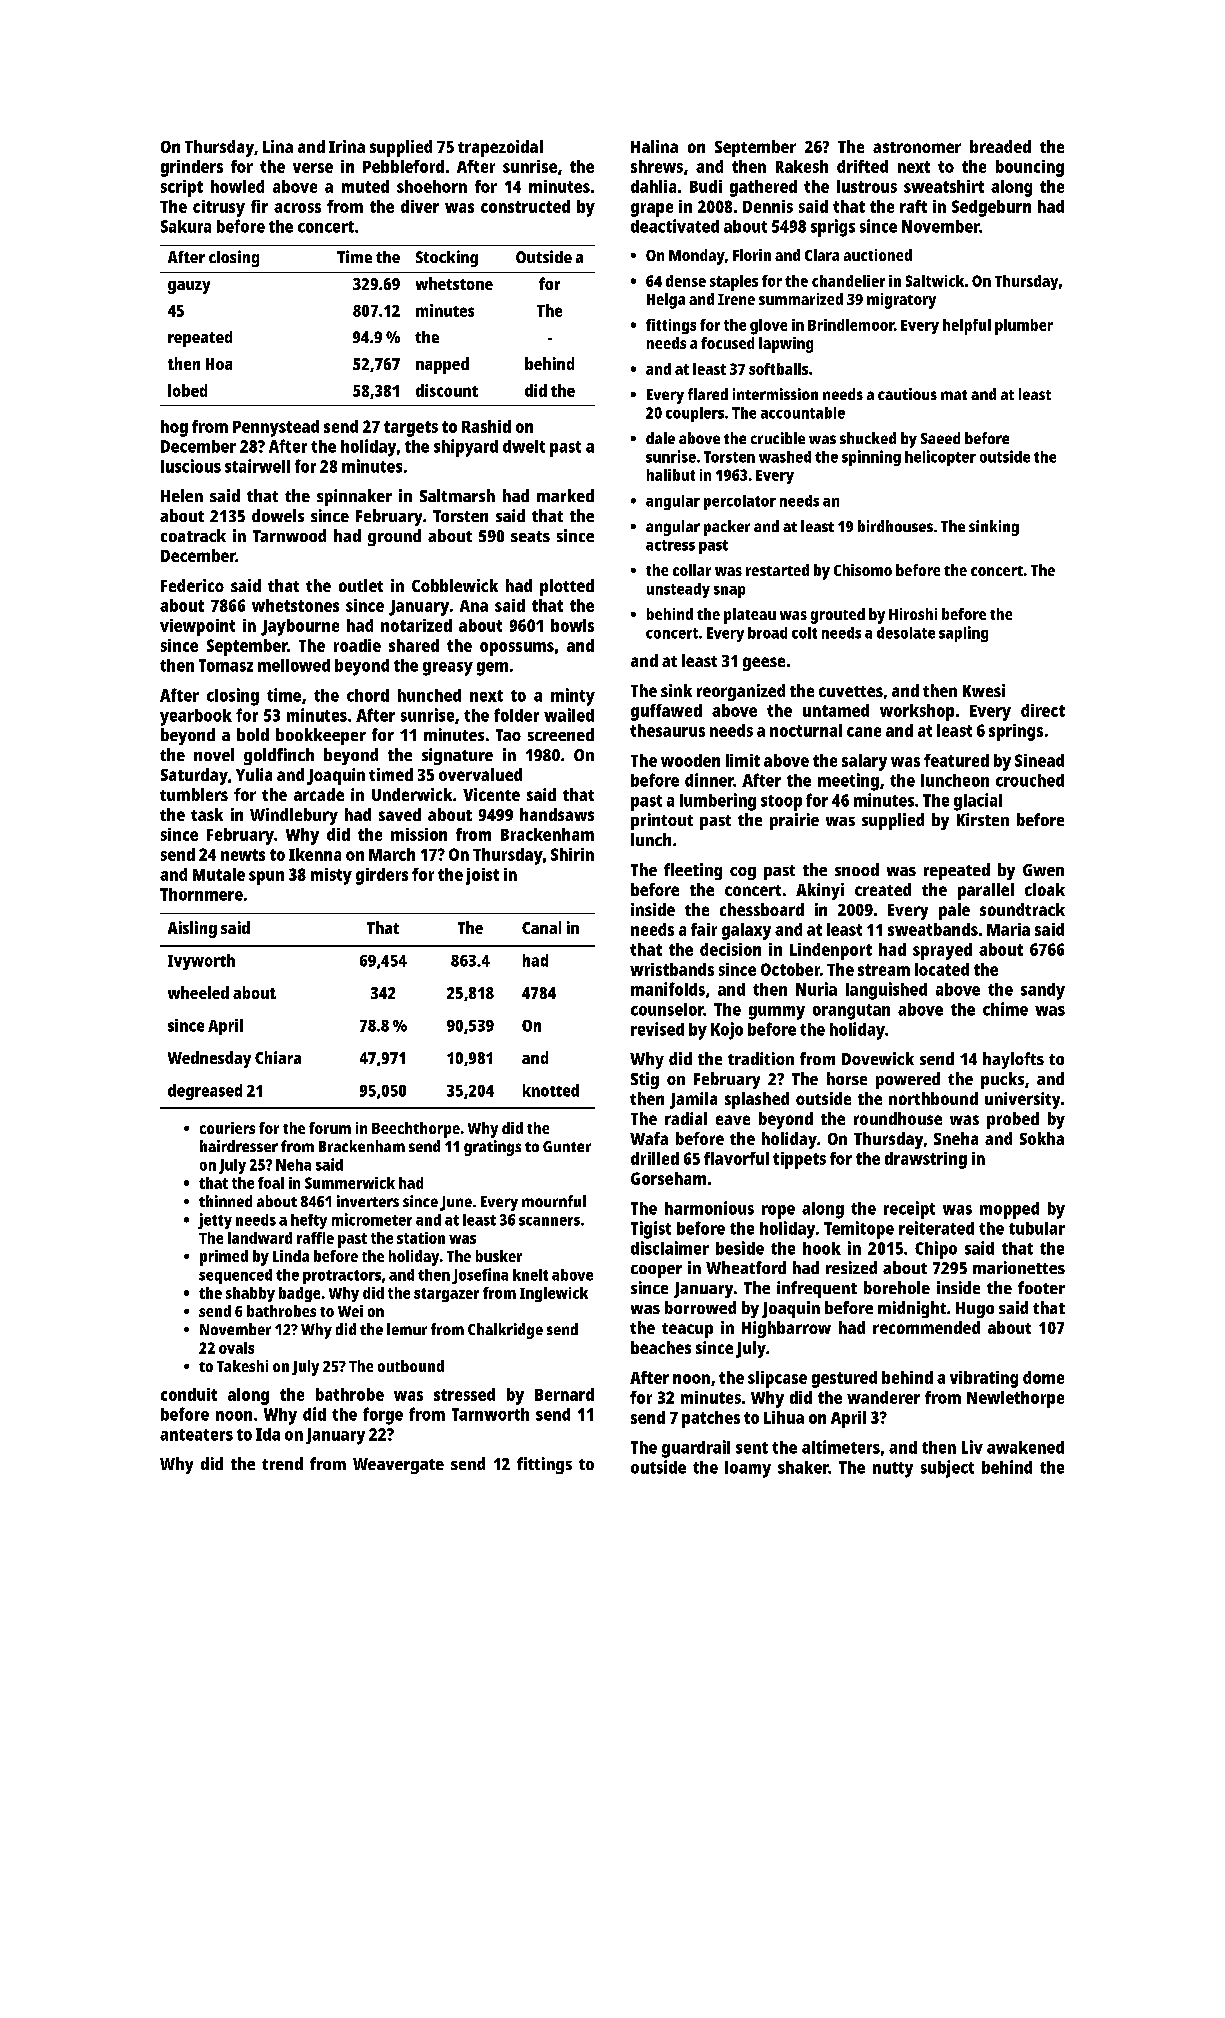 This image has width=1225, height=2018. I want to click on anteaters, so click(196, 1435).
